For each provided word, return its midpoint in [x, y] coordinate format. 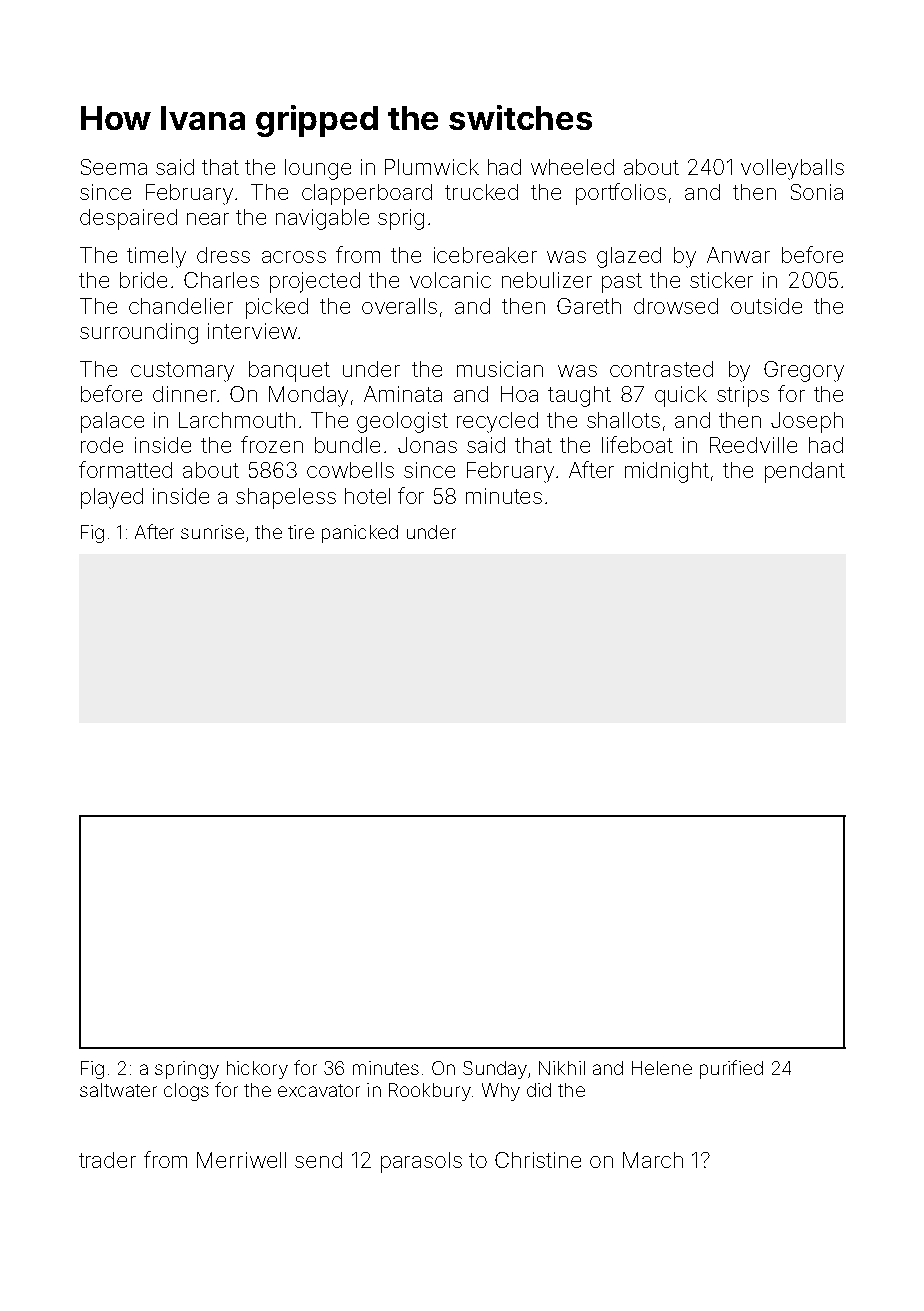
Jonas [427, 445]
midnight [667, 472]
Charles [221, 280]
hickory [257, 1070]
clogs [186, 1092]
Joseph [807, 422]
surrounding [139, 333]
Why [501, 1092]
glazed [629, 257]
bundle [347, 445]
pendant [805, 472]
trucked [481, 192]
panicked [360, 534]
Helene [662, 1068]
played [112, 498]
